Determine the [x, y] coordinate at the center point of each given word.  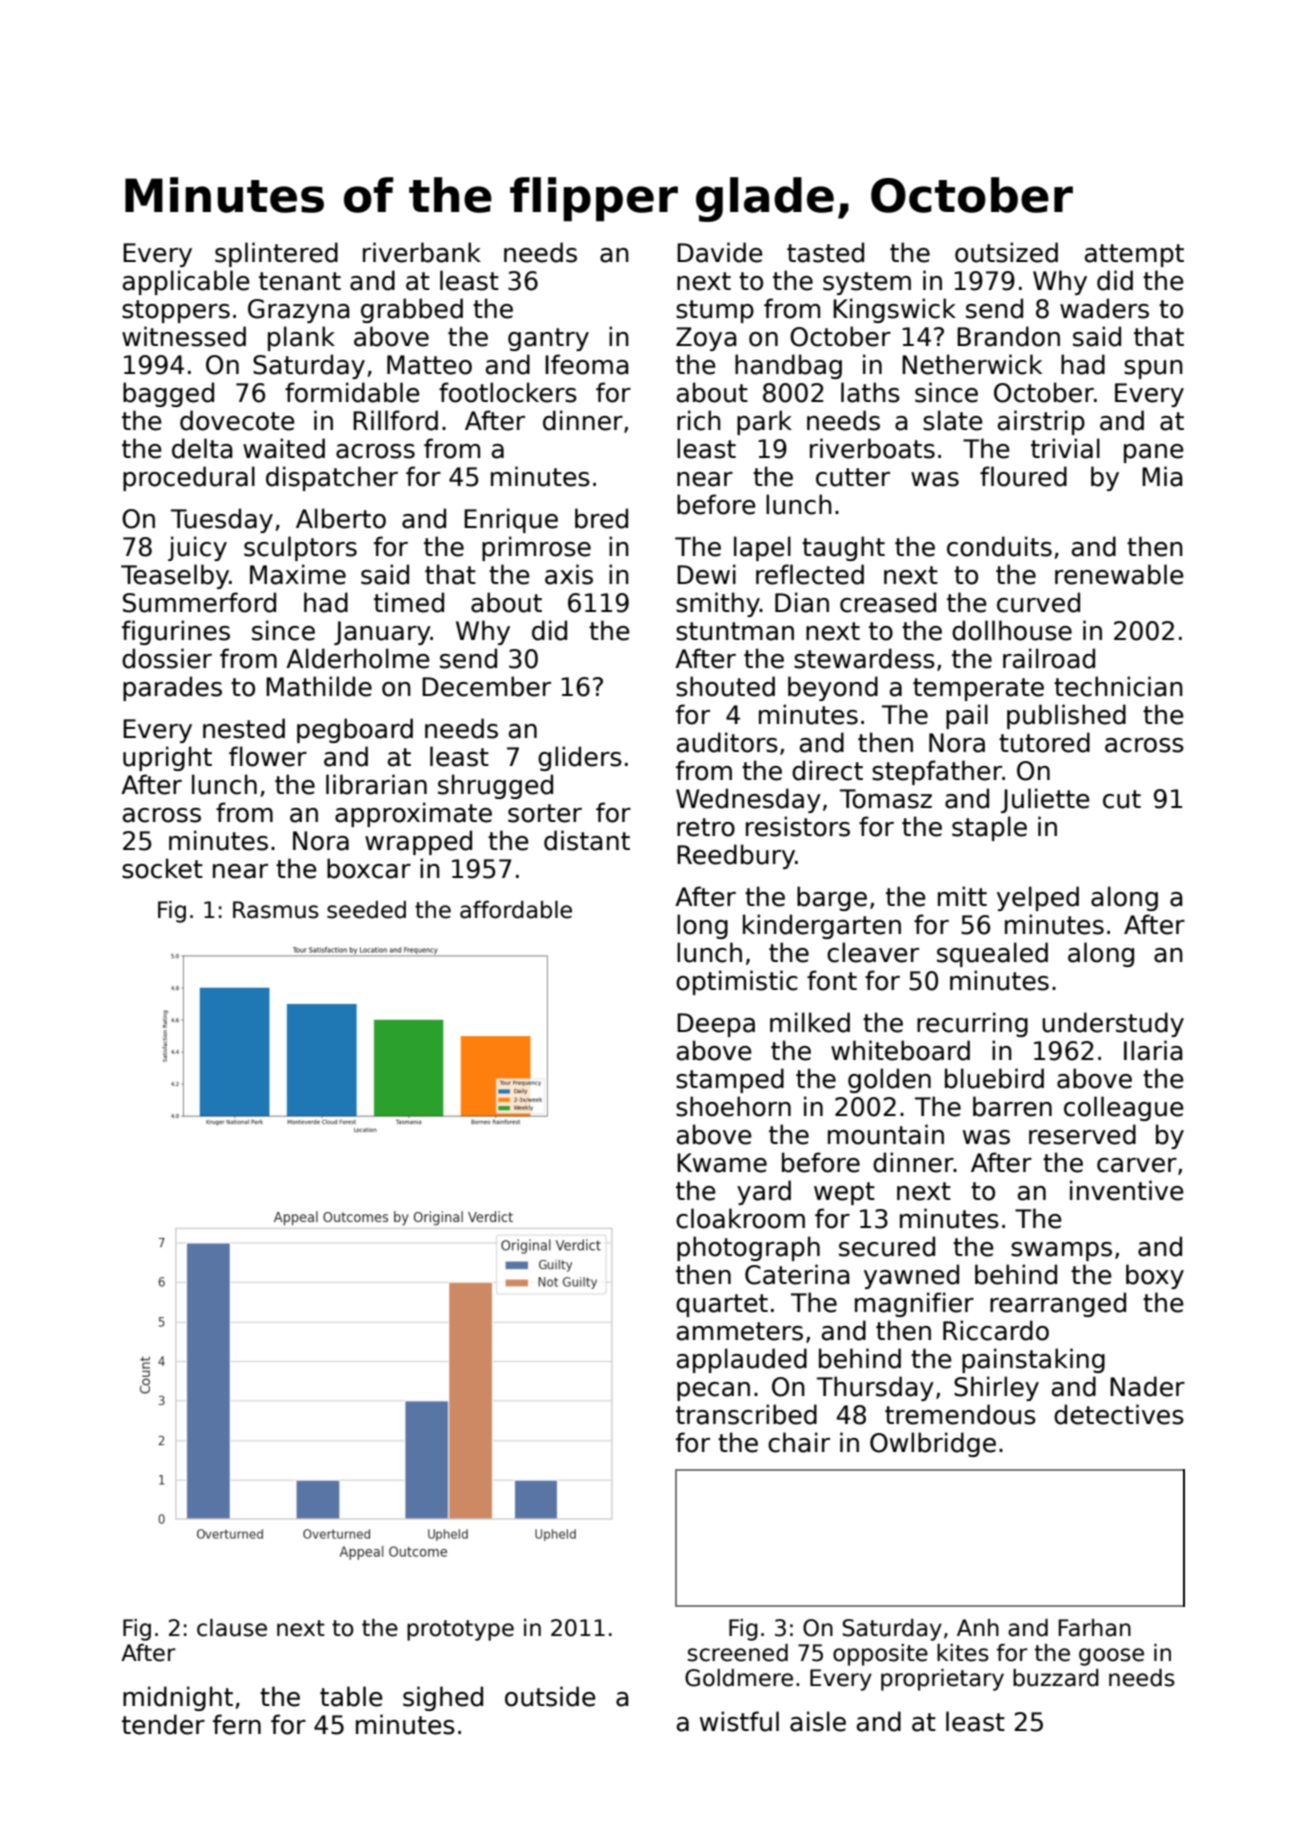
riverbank [422, 252]
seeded [366, 910]
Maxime [298, 574]
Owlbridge [933, 1444]
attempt [1134, 255]
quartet [722, 1305]
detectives [1119, 1414]
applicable [186, 282]
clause [232, 1628]
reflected [810, 574]
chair [799, 1442]
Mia [1162, 476]
